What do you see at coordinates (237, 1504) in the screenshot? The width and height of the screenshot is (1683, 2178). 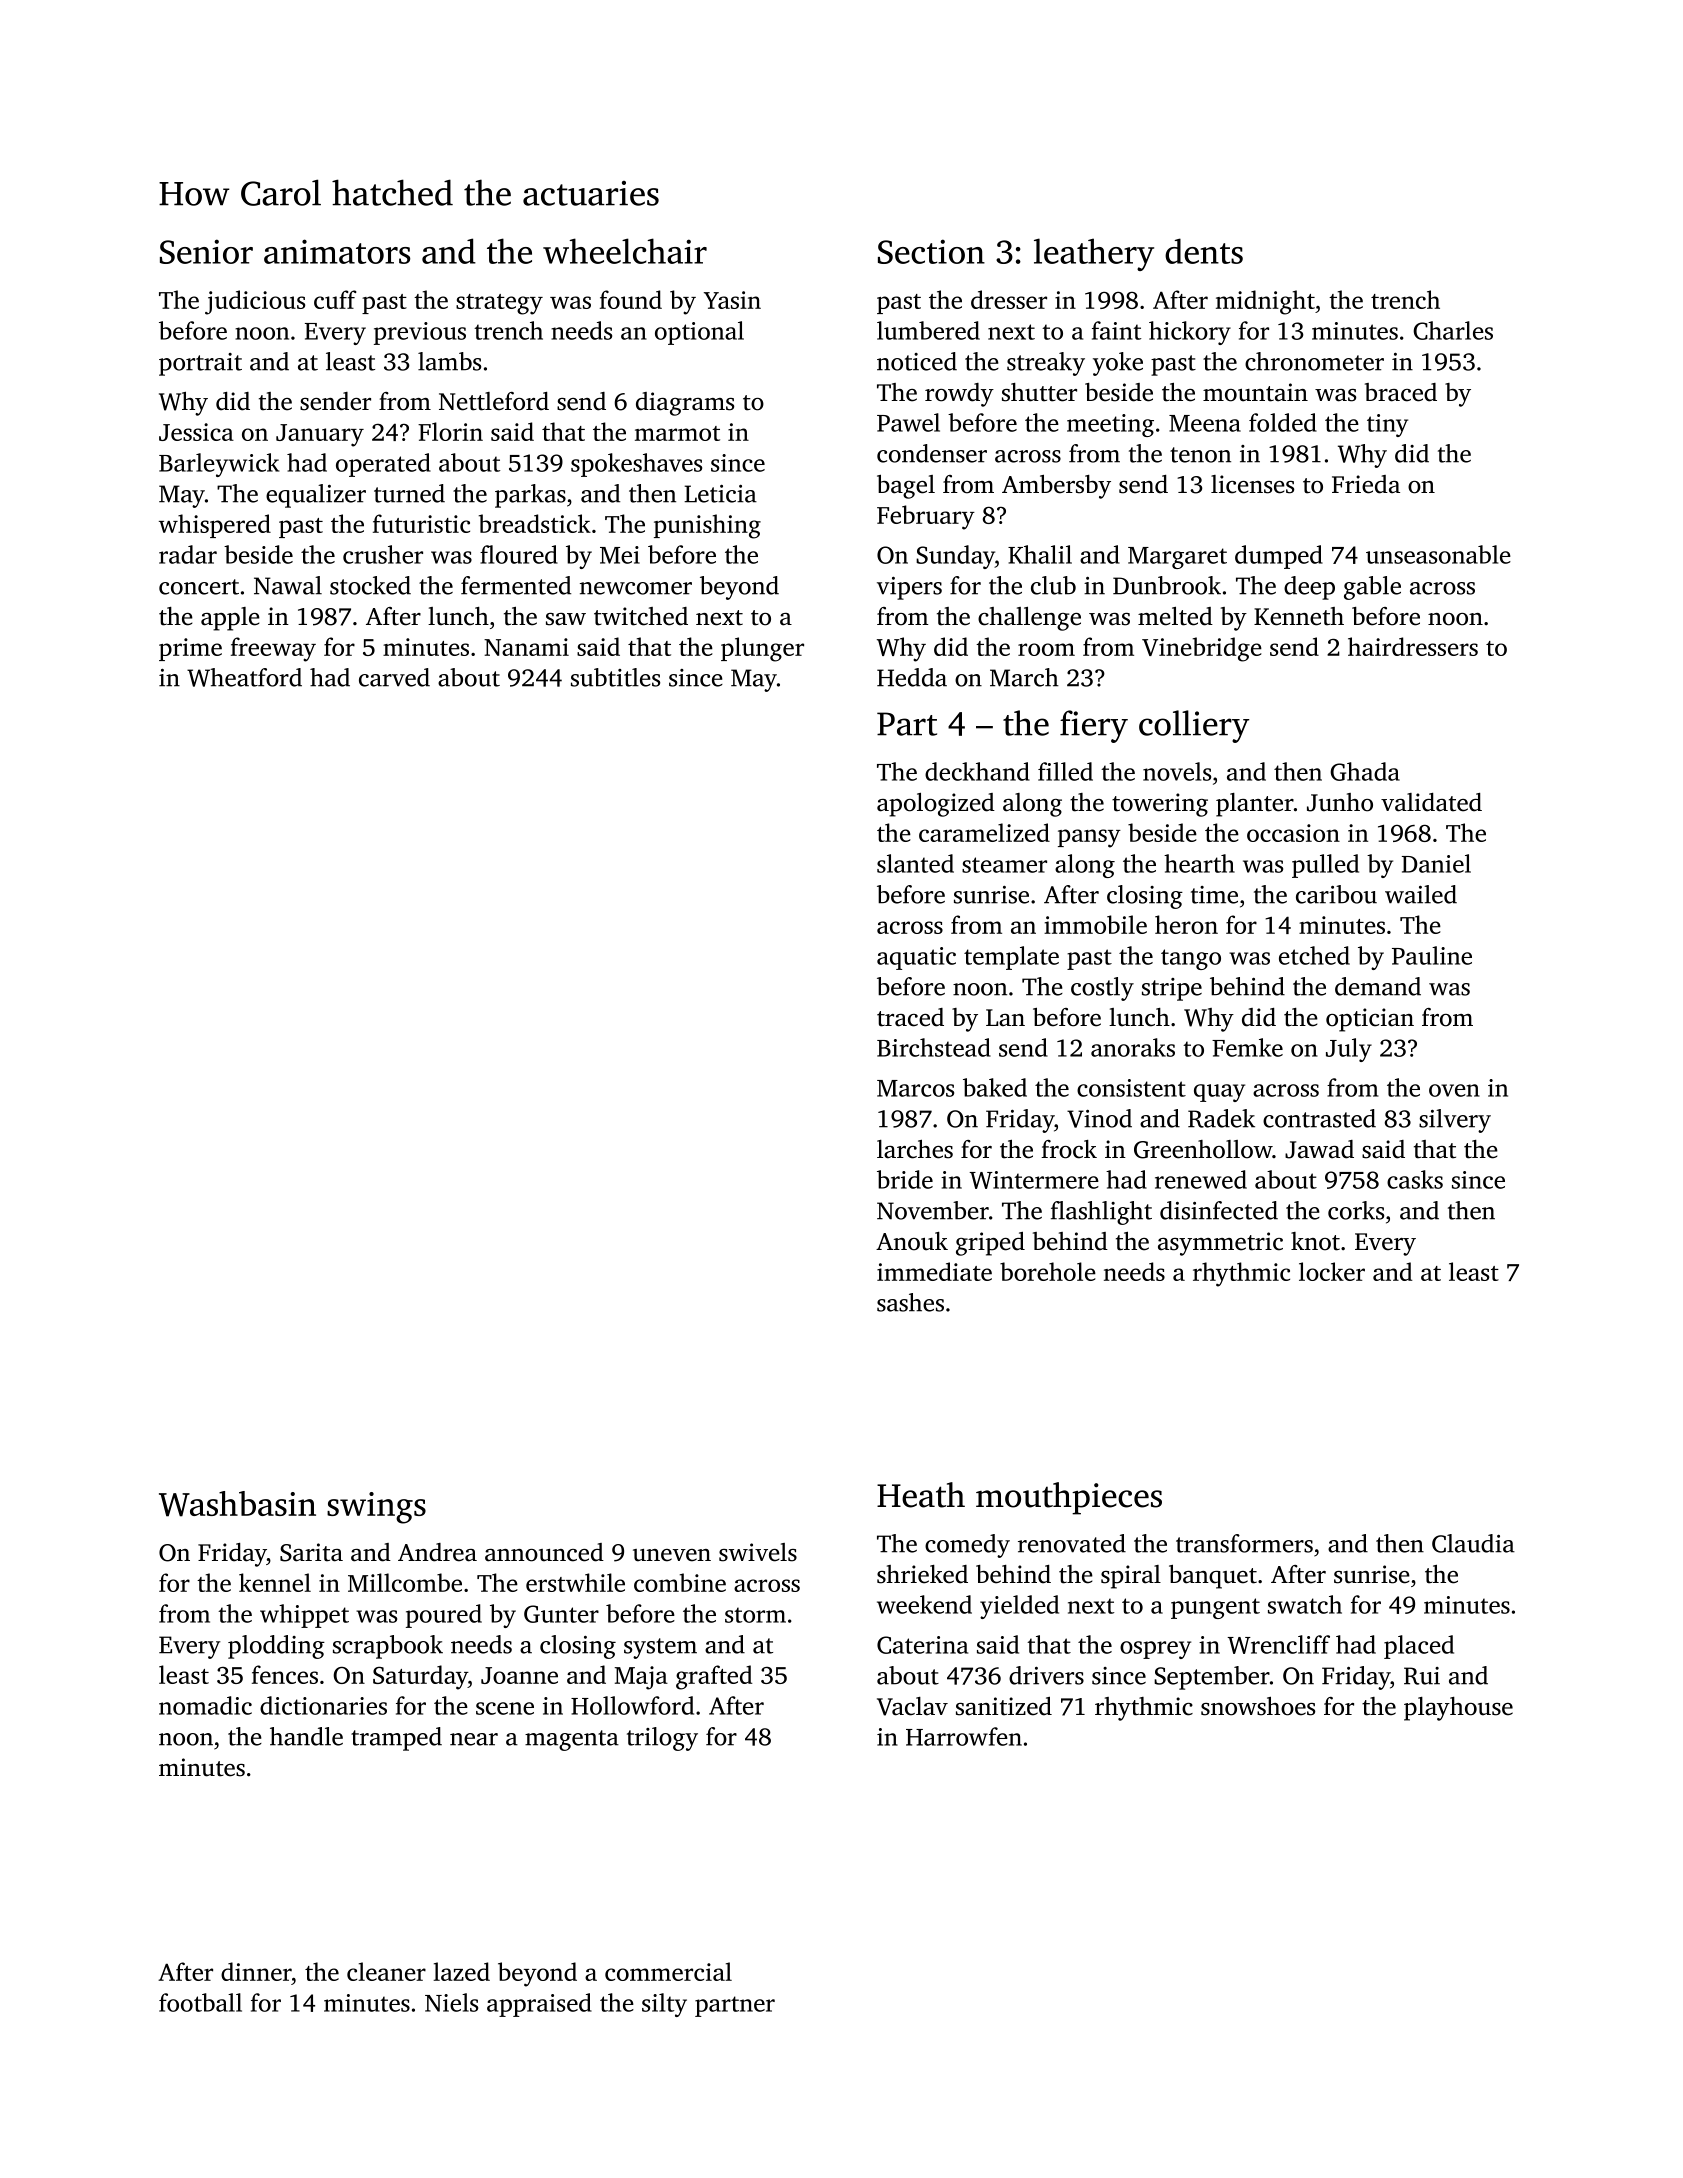 I see `Washbasin` at bounding box center [237, 1504].
